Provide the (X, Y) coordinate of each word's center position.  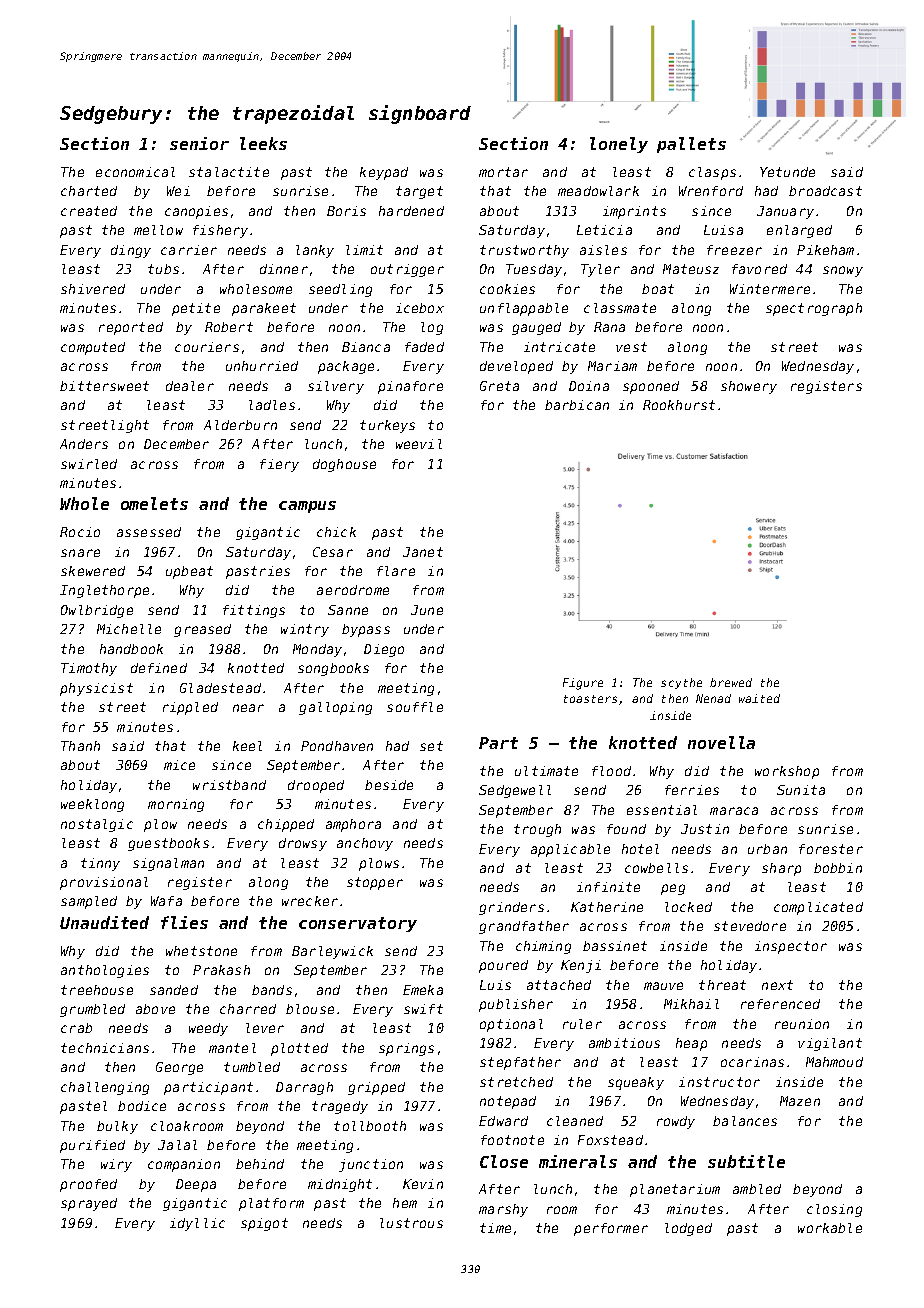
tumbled (252, 1067)
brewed (731, 682)
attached (559, 985)
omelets (154, 503)
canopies (196, 212)
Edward (503, 1121)
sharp (781, 869)
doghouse (344, 465)
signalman (168, 864)
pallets (691, 145)
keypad (384, 173)
